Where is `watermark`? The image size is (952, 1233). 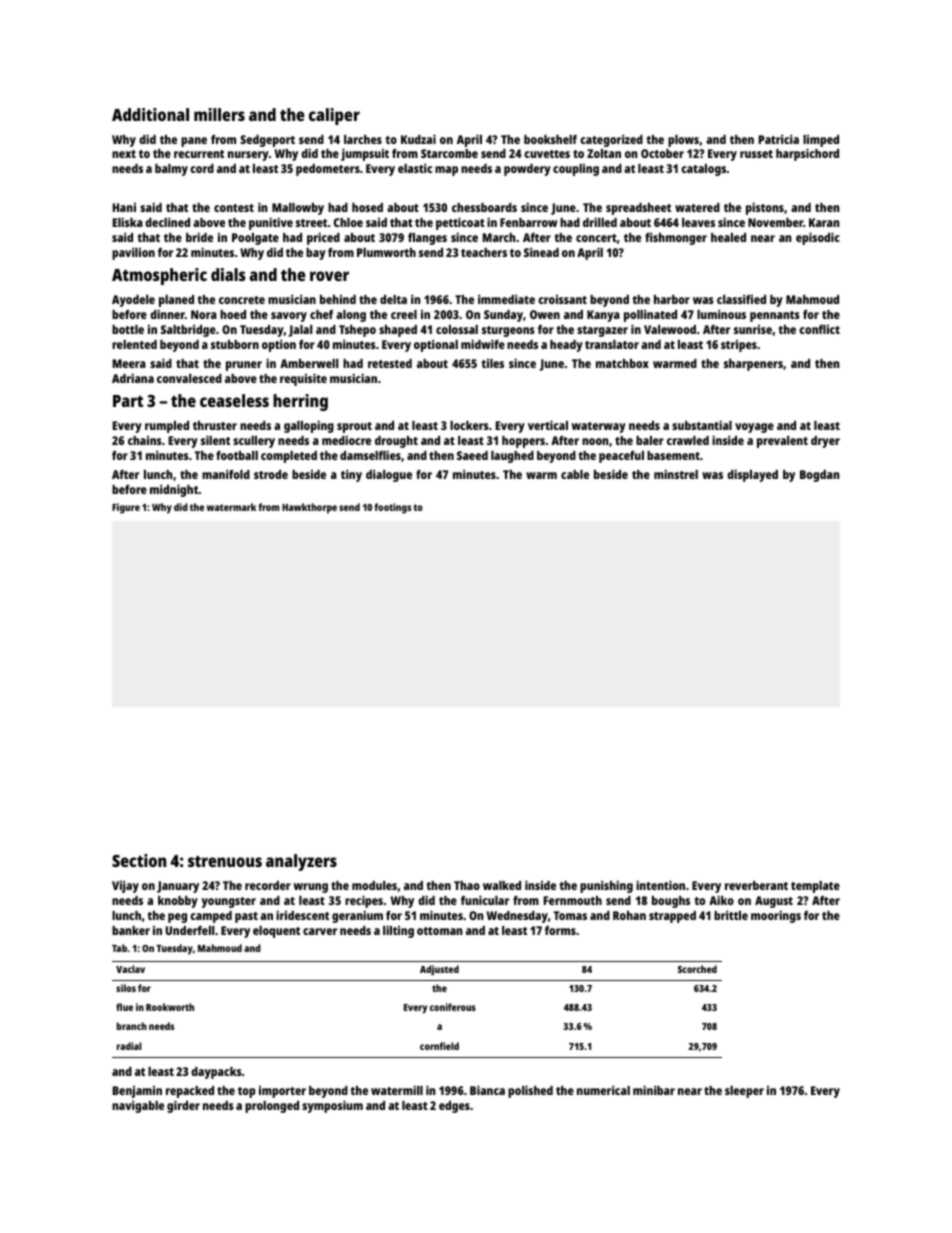 watermark is located at coordinates (231, 507).
